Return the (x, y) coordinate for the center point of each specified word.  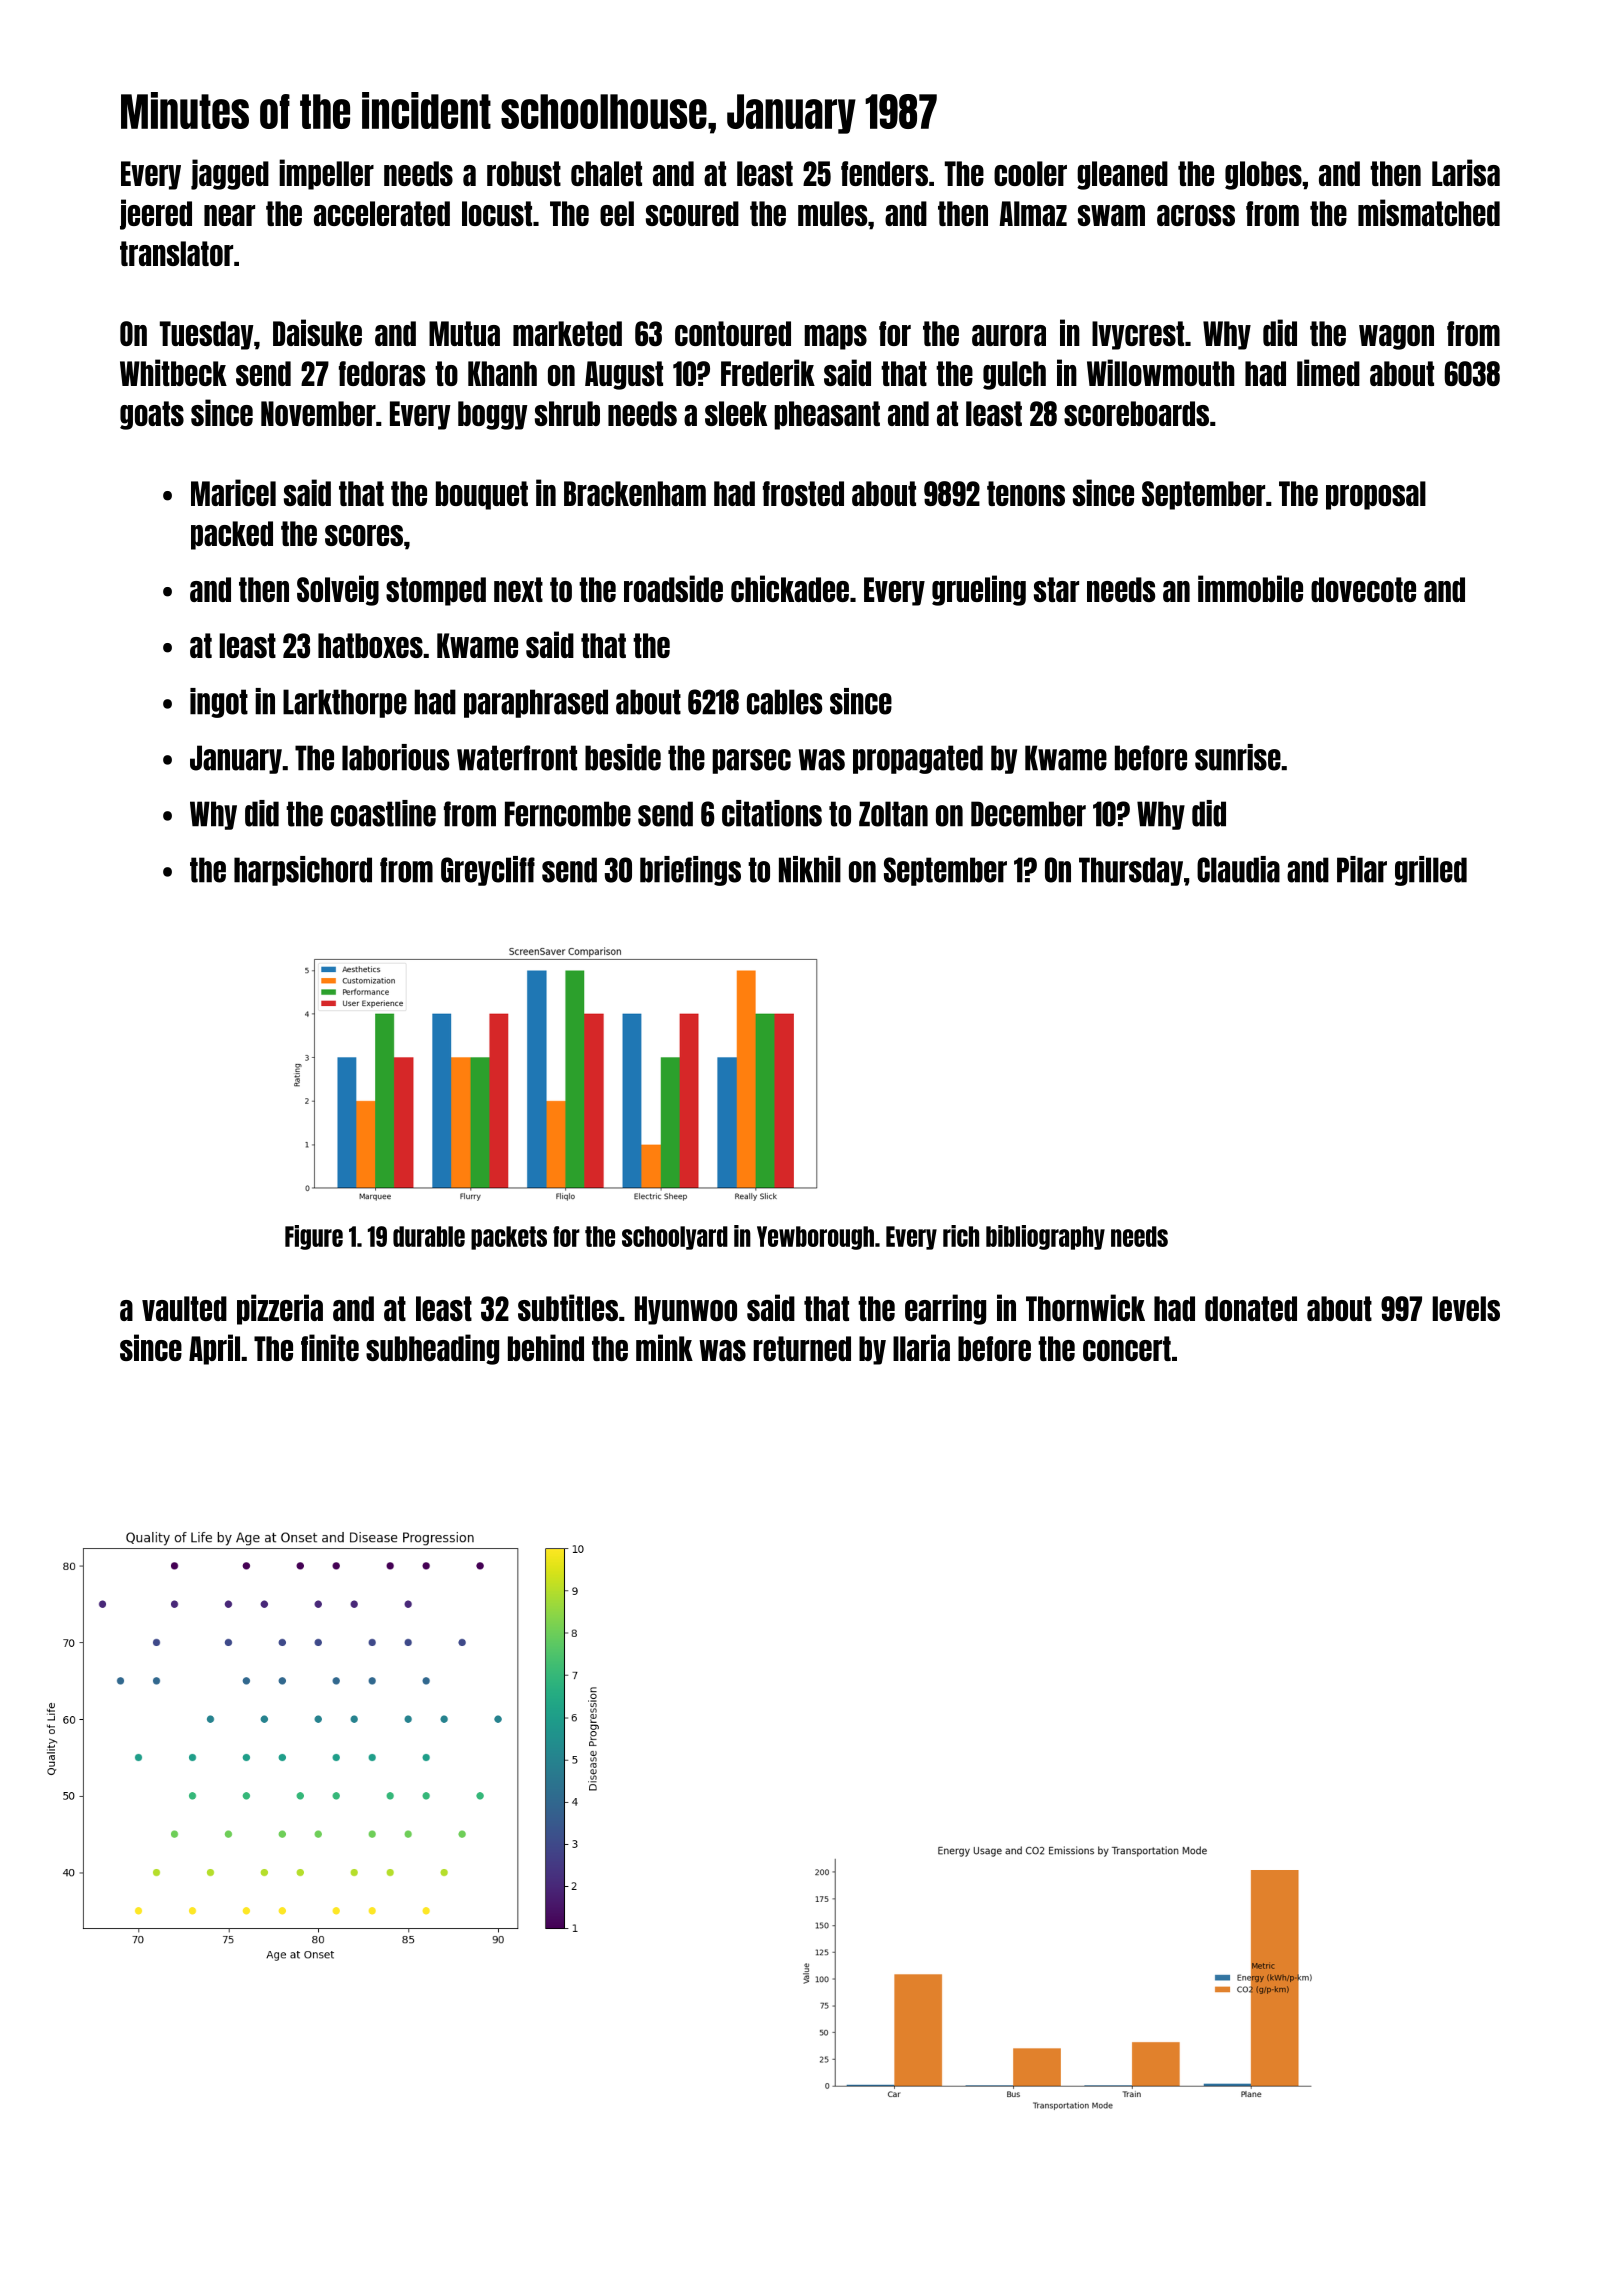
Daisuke (317, 332)
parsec (751, 761)
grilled (1431, 871)
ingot (219, 703)
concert (1127, 1348)
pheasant (827, 415)
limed (1328, 372)
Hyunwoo (686, 1310)
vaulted (184, 1308)
